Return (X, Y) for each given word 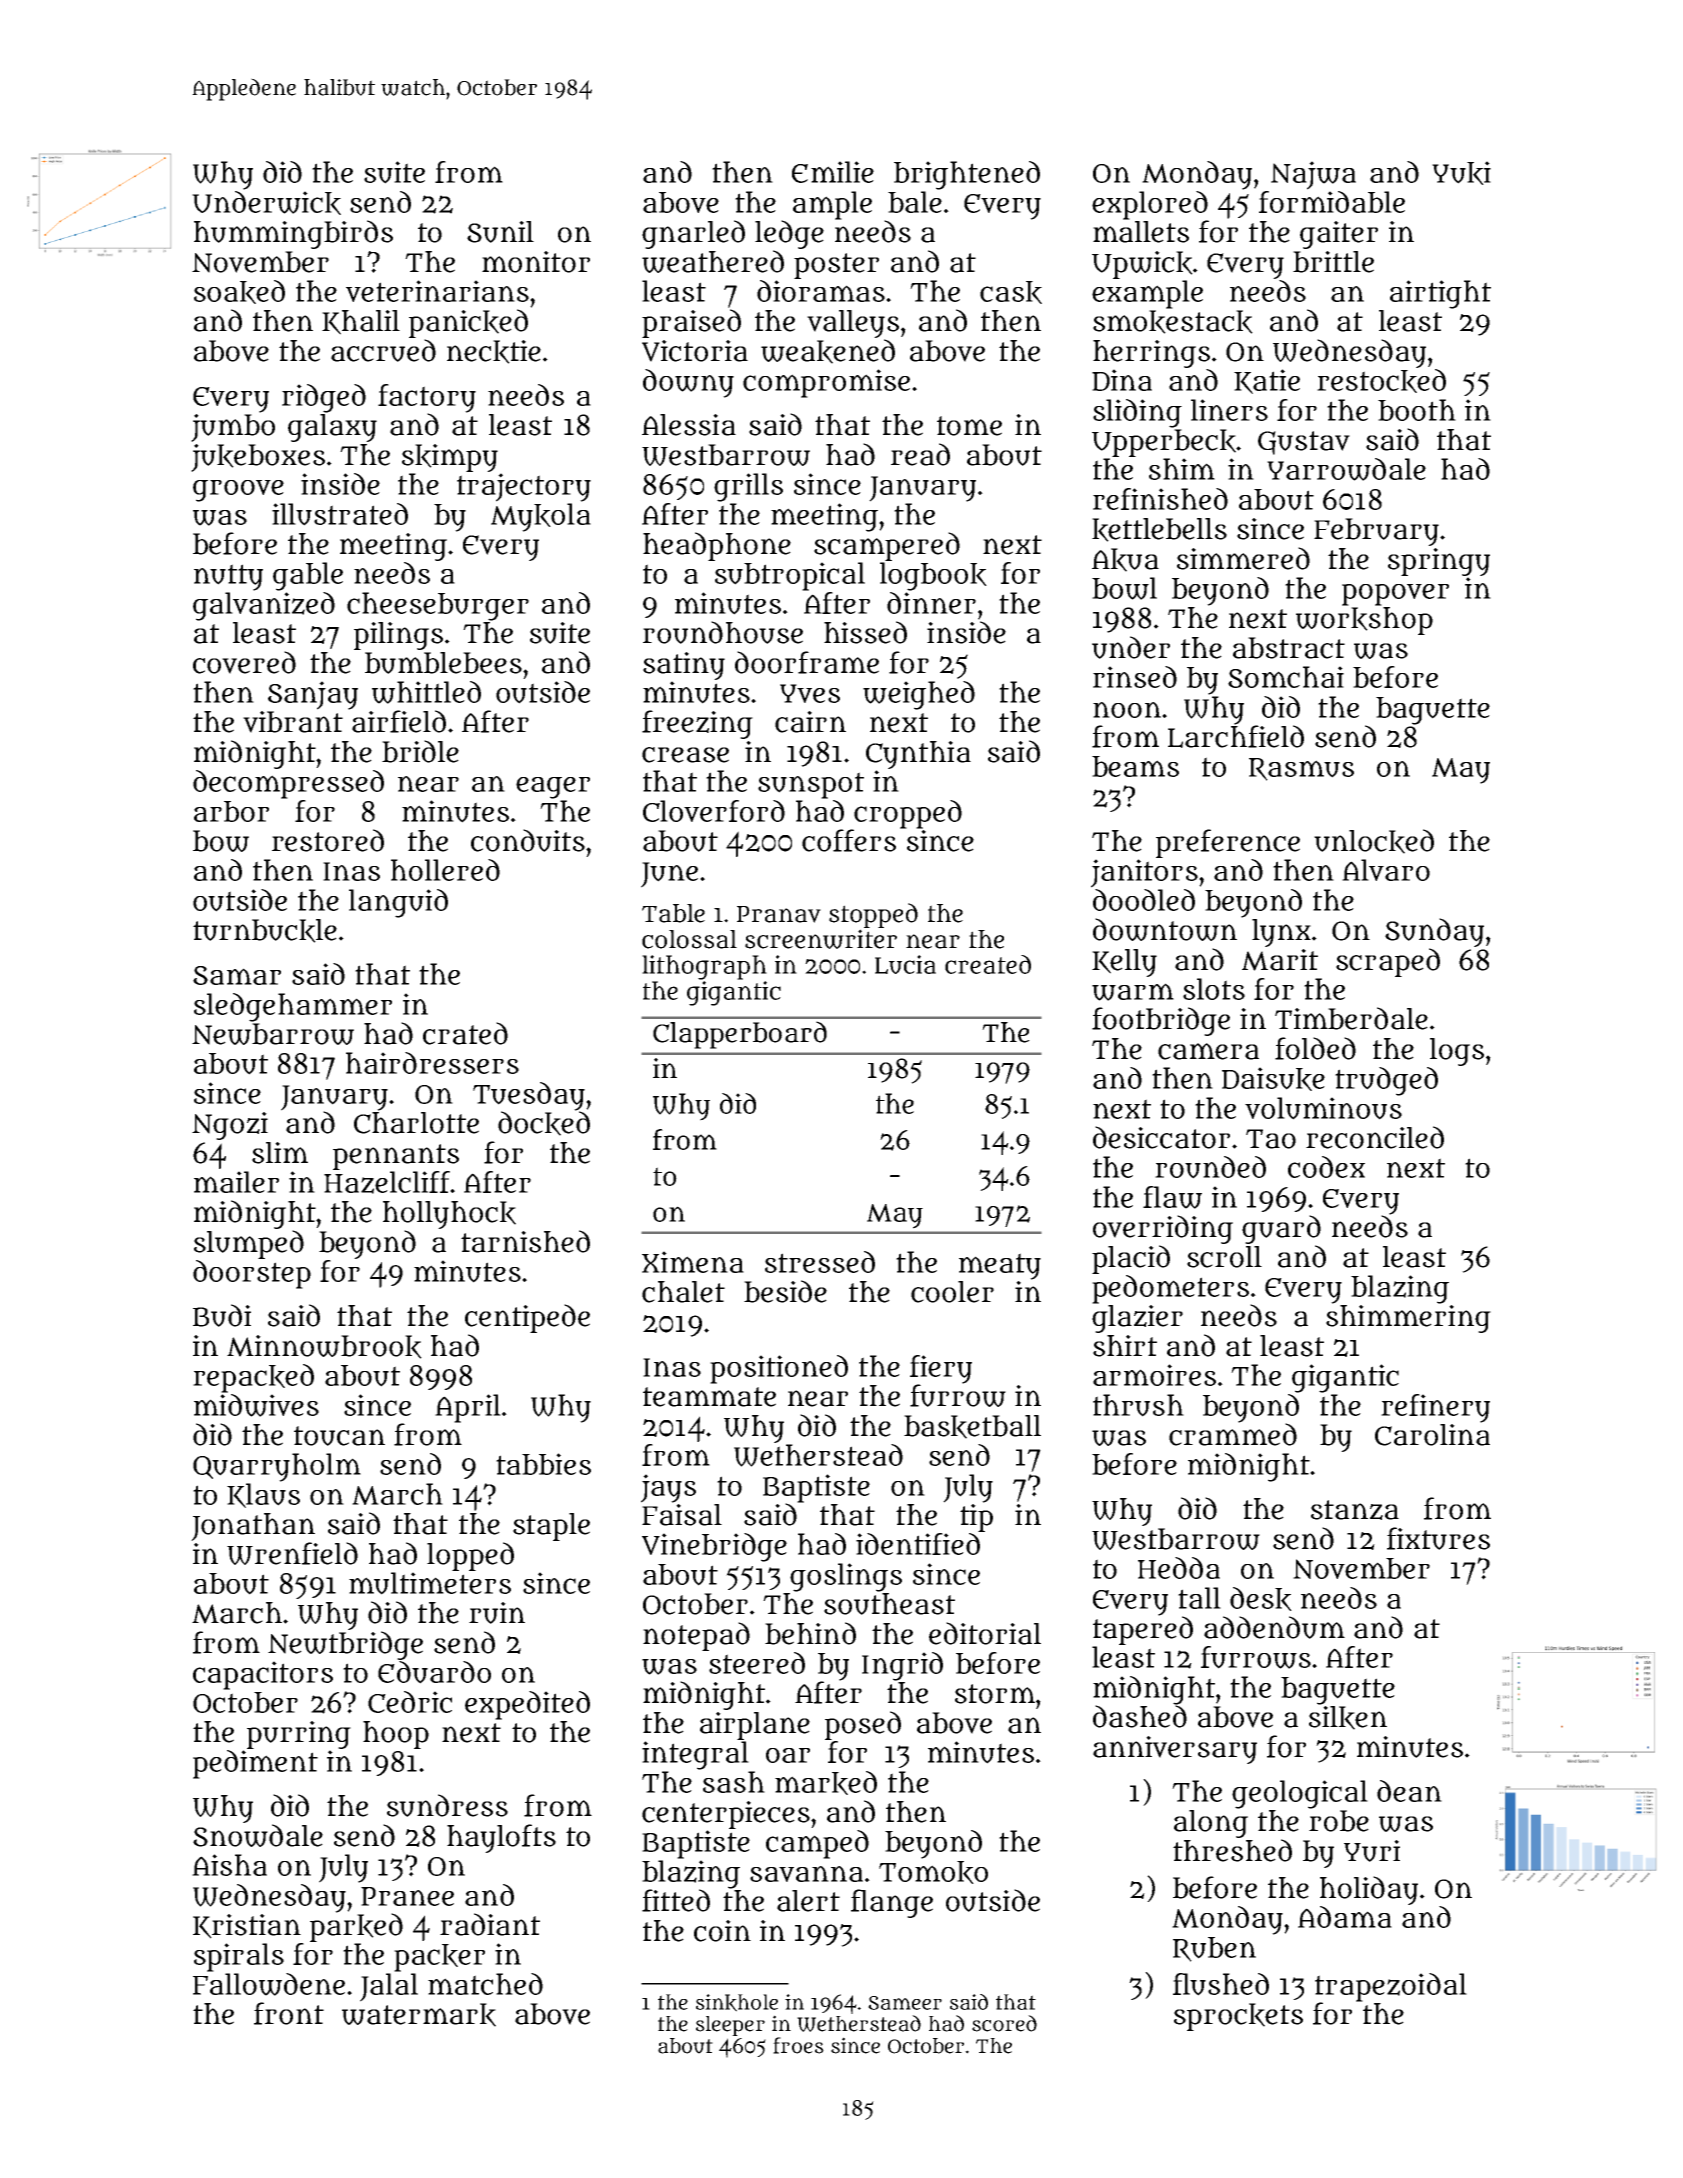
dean (1409, 1791)
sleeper (730, 2026)
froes (798, 2045)
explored (1150, 205)
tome (969, 426)
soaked (239, 292)
